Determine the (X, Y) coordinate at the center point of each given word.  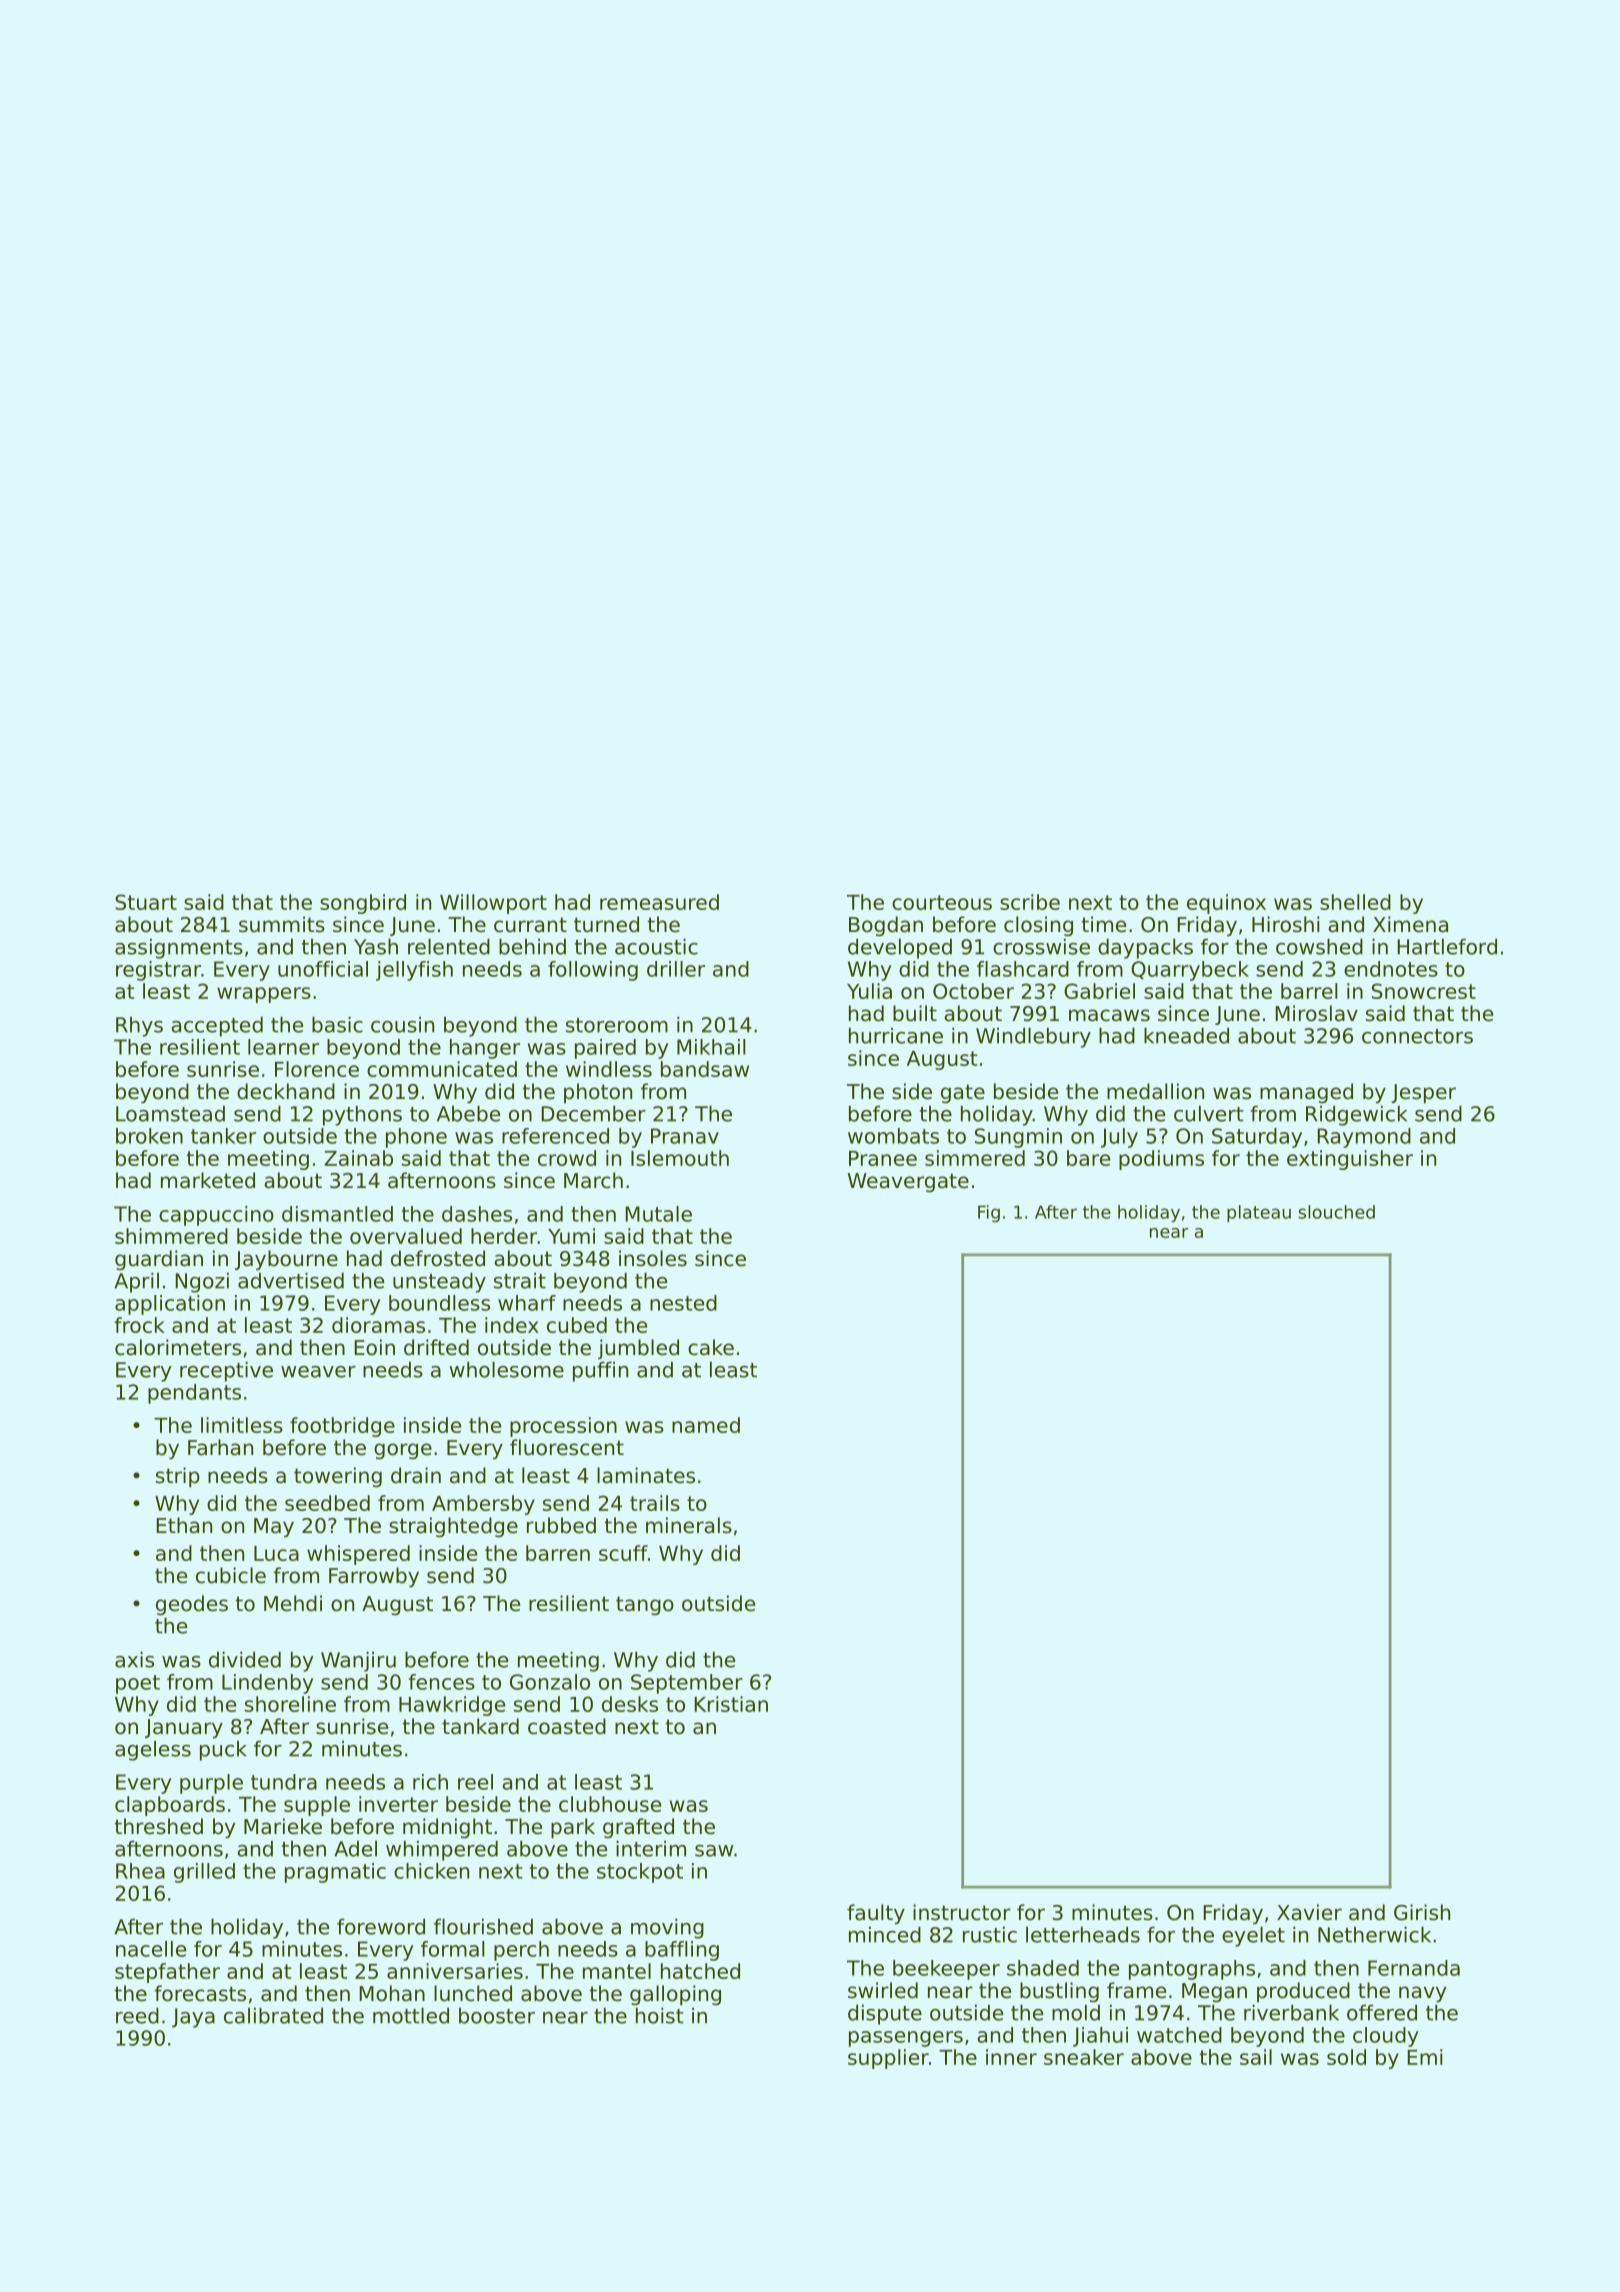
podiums (1161, 1160)
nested (683, 1303)
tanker (223, 1136)
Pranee (883, 1158)
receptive (226, 1371)
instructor (962, 1912)
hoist (660, 2015)
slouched (1336, 1212)
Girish (1422, 1912)
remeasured (659, 902)
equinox (1226, 904)
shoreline (290, 1704)
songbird (363, 904)
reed (137, 2015)
